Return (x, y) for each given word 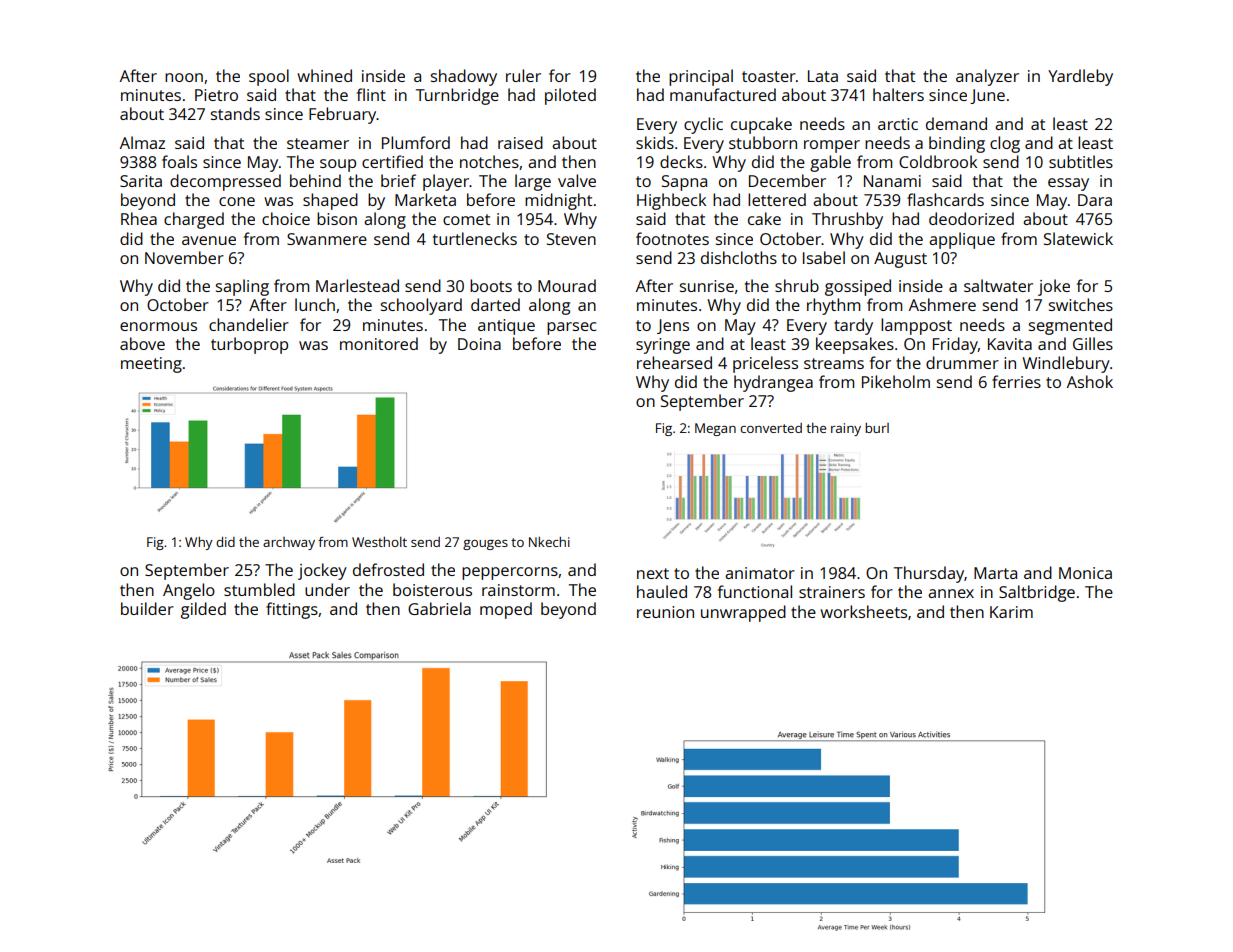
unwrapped (743, 613)
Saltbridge (1037, 593)
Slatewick (1078, 238)
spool (269, 77)
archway (289, 543)
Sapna (684, 183)
